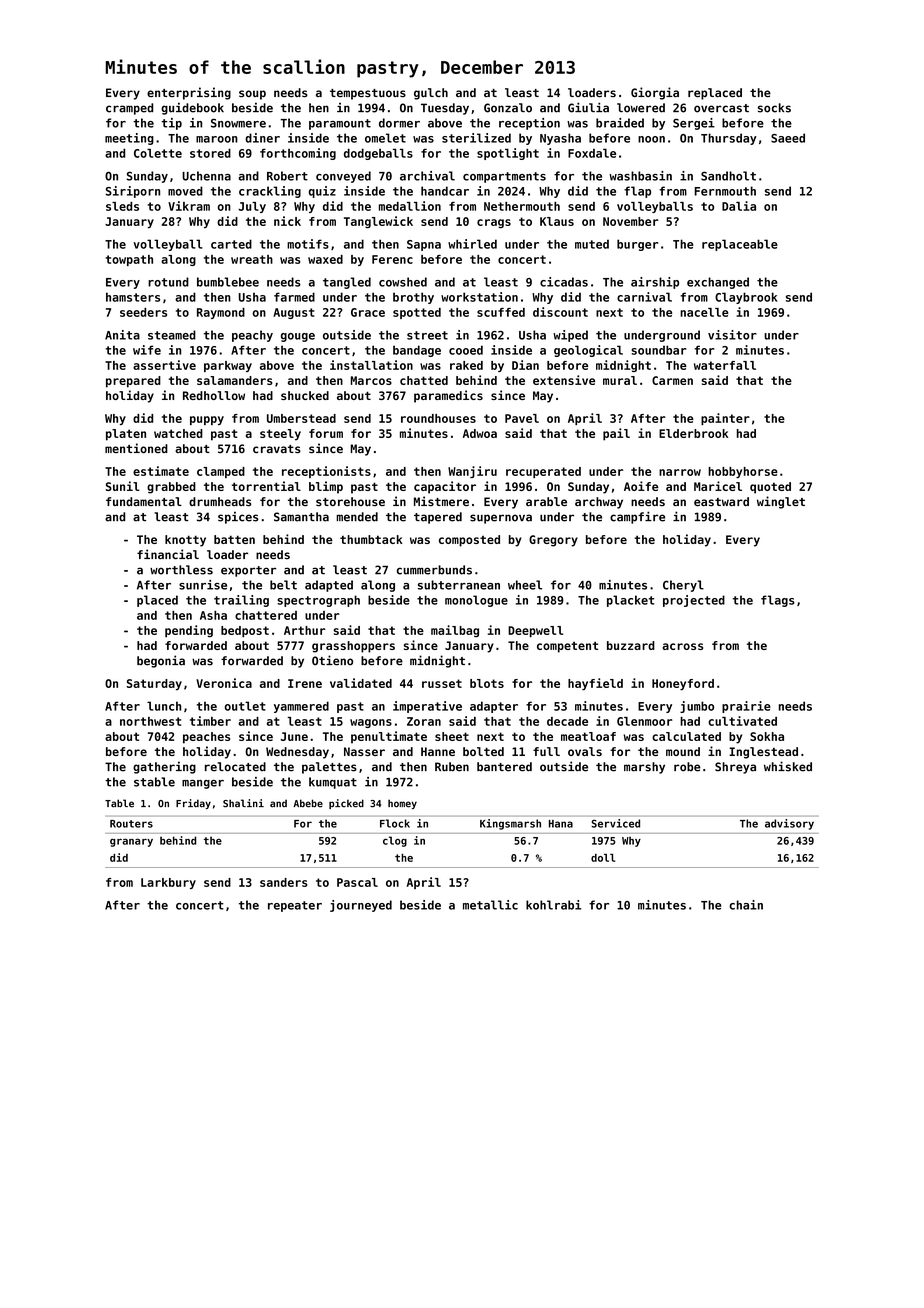  What do you see at coordinates (129, 139) in the page?
I see `meeting` at bounding box center [129, 139].
